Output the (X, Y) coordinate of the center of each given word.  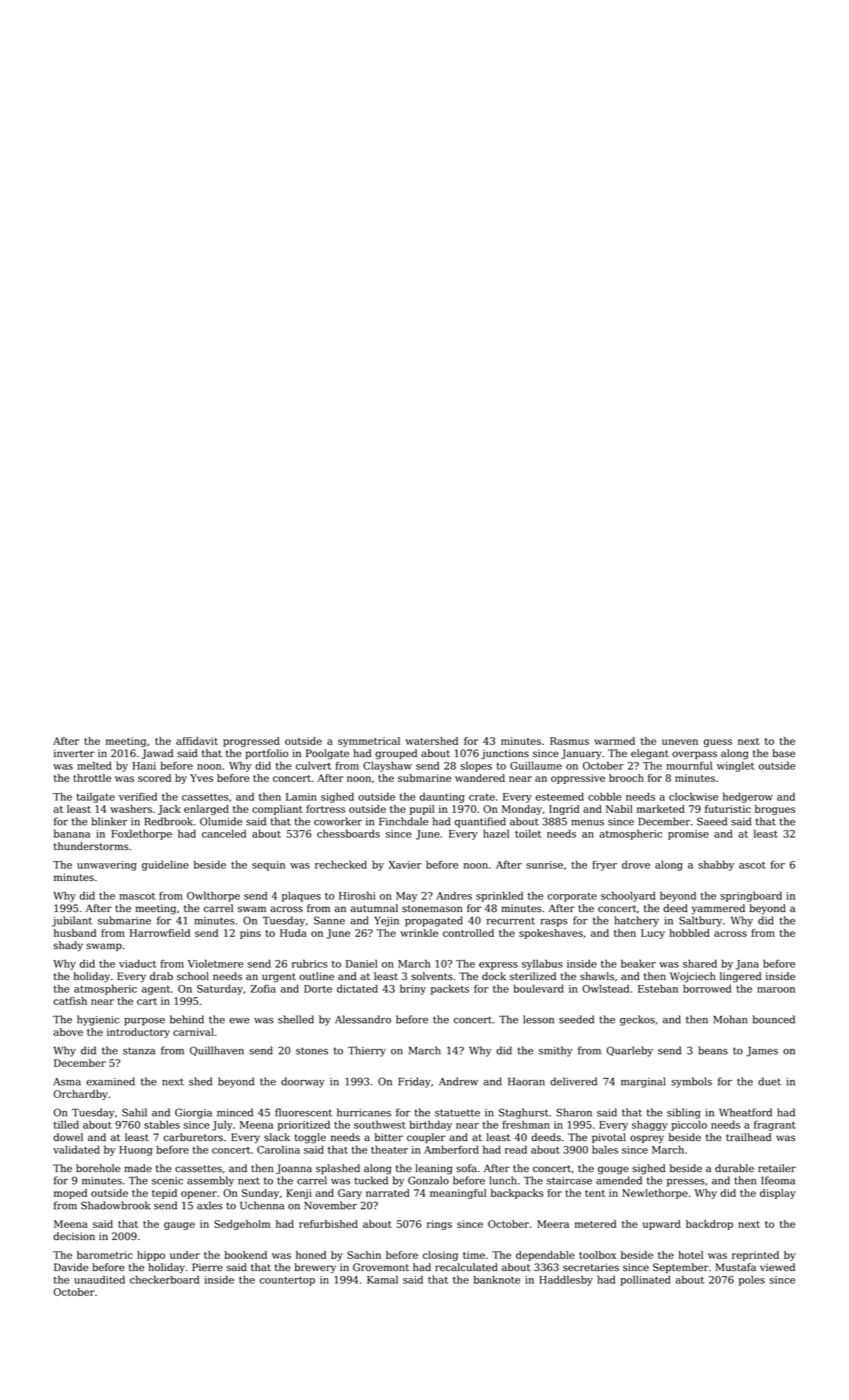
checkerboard (164, 1279)
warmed (614, 741)
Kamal (382, 1279)
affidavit (197, 741)
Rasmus (569, 741)
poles (752, 1280)
